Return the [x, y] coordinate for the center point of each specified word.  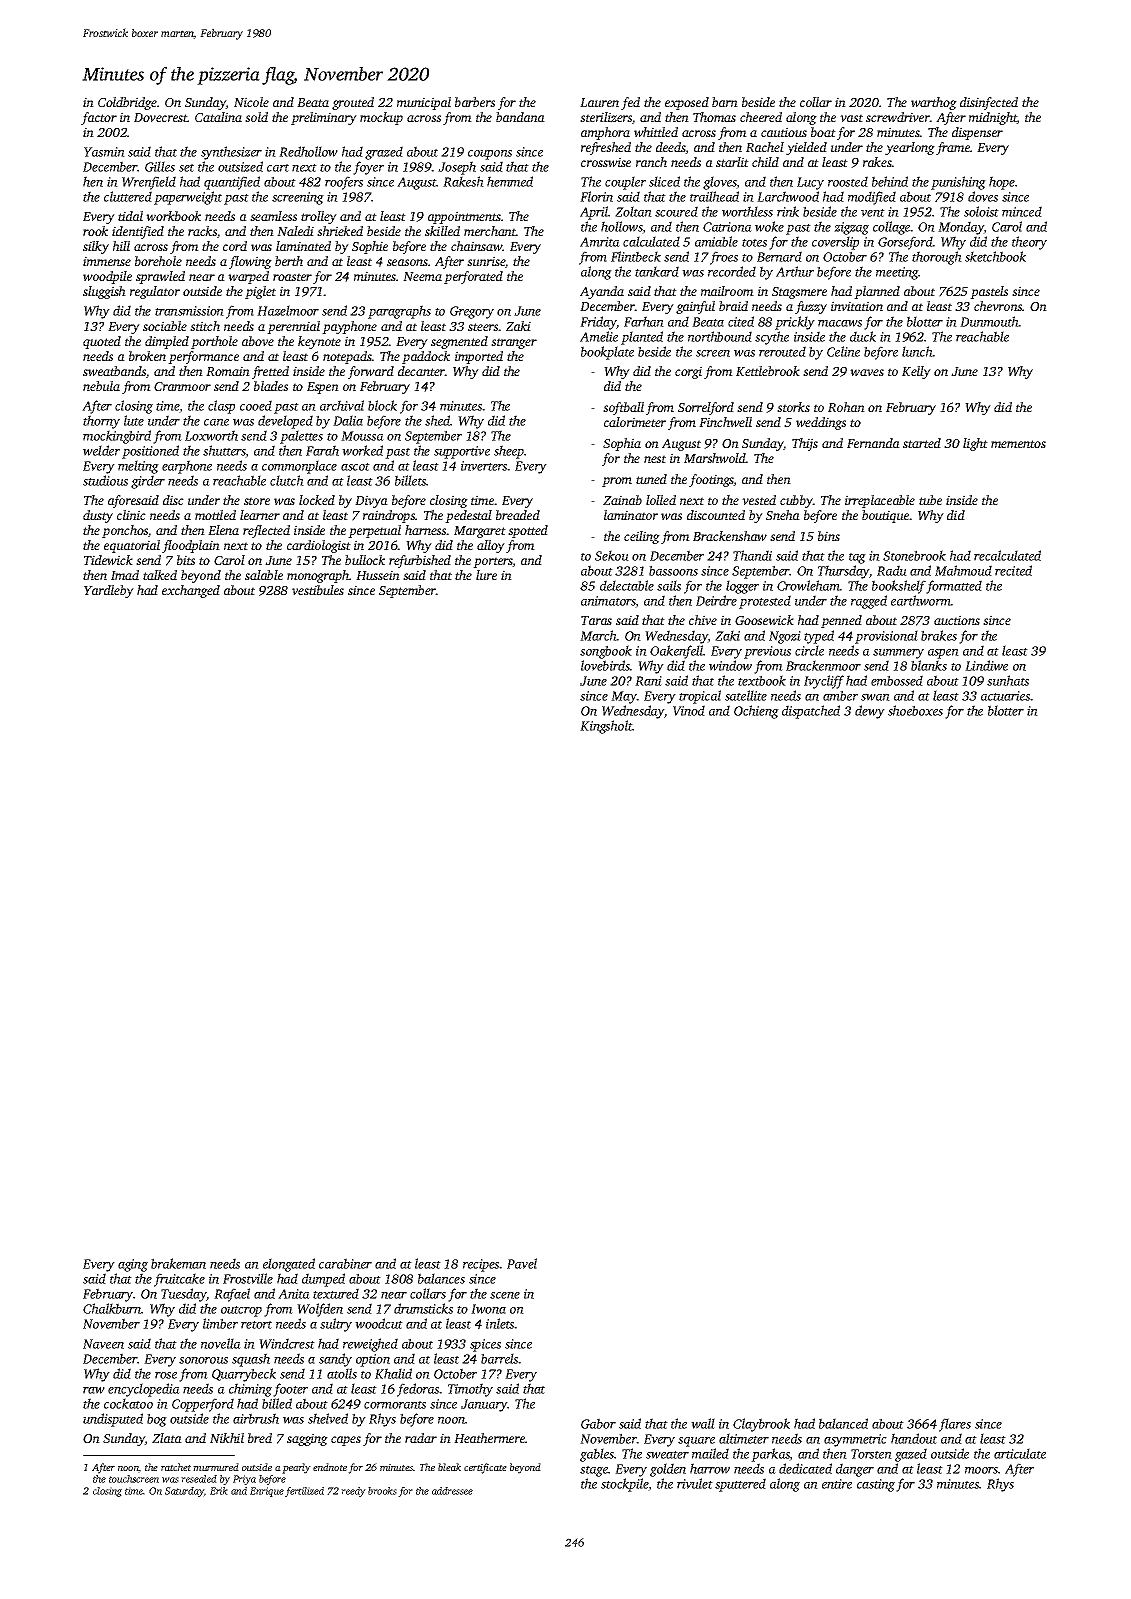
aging [133, 1265]
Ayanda [602, 292]
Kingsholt [606, 727]
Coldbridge [127, 103]
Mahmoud [963, 570]
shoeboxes [915, 710]
